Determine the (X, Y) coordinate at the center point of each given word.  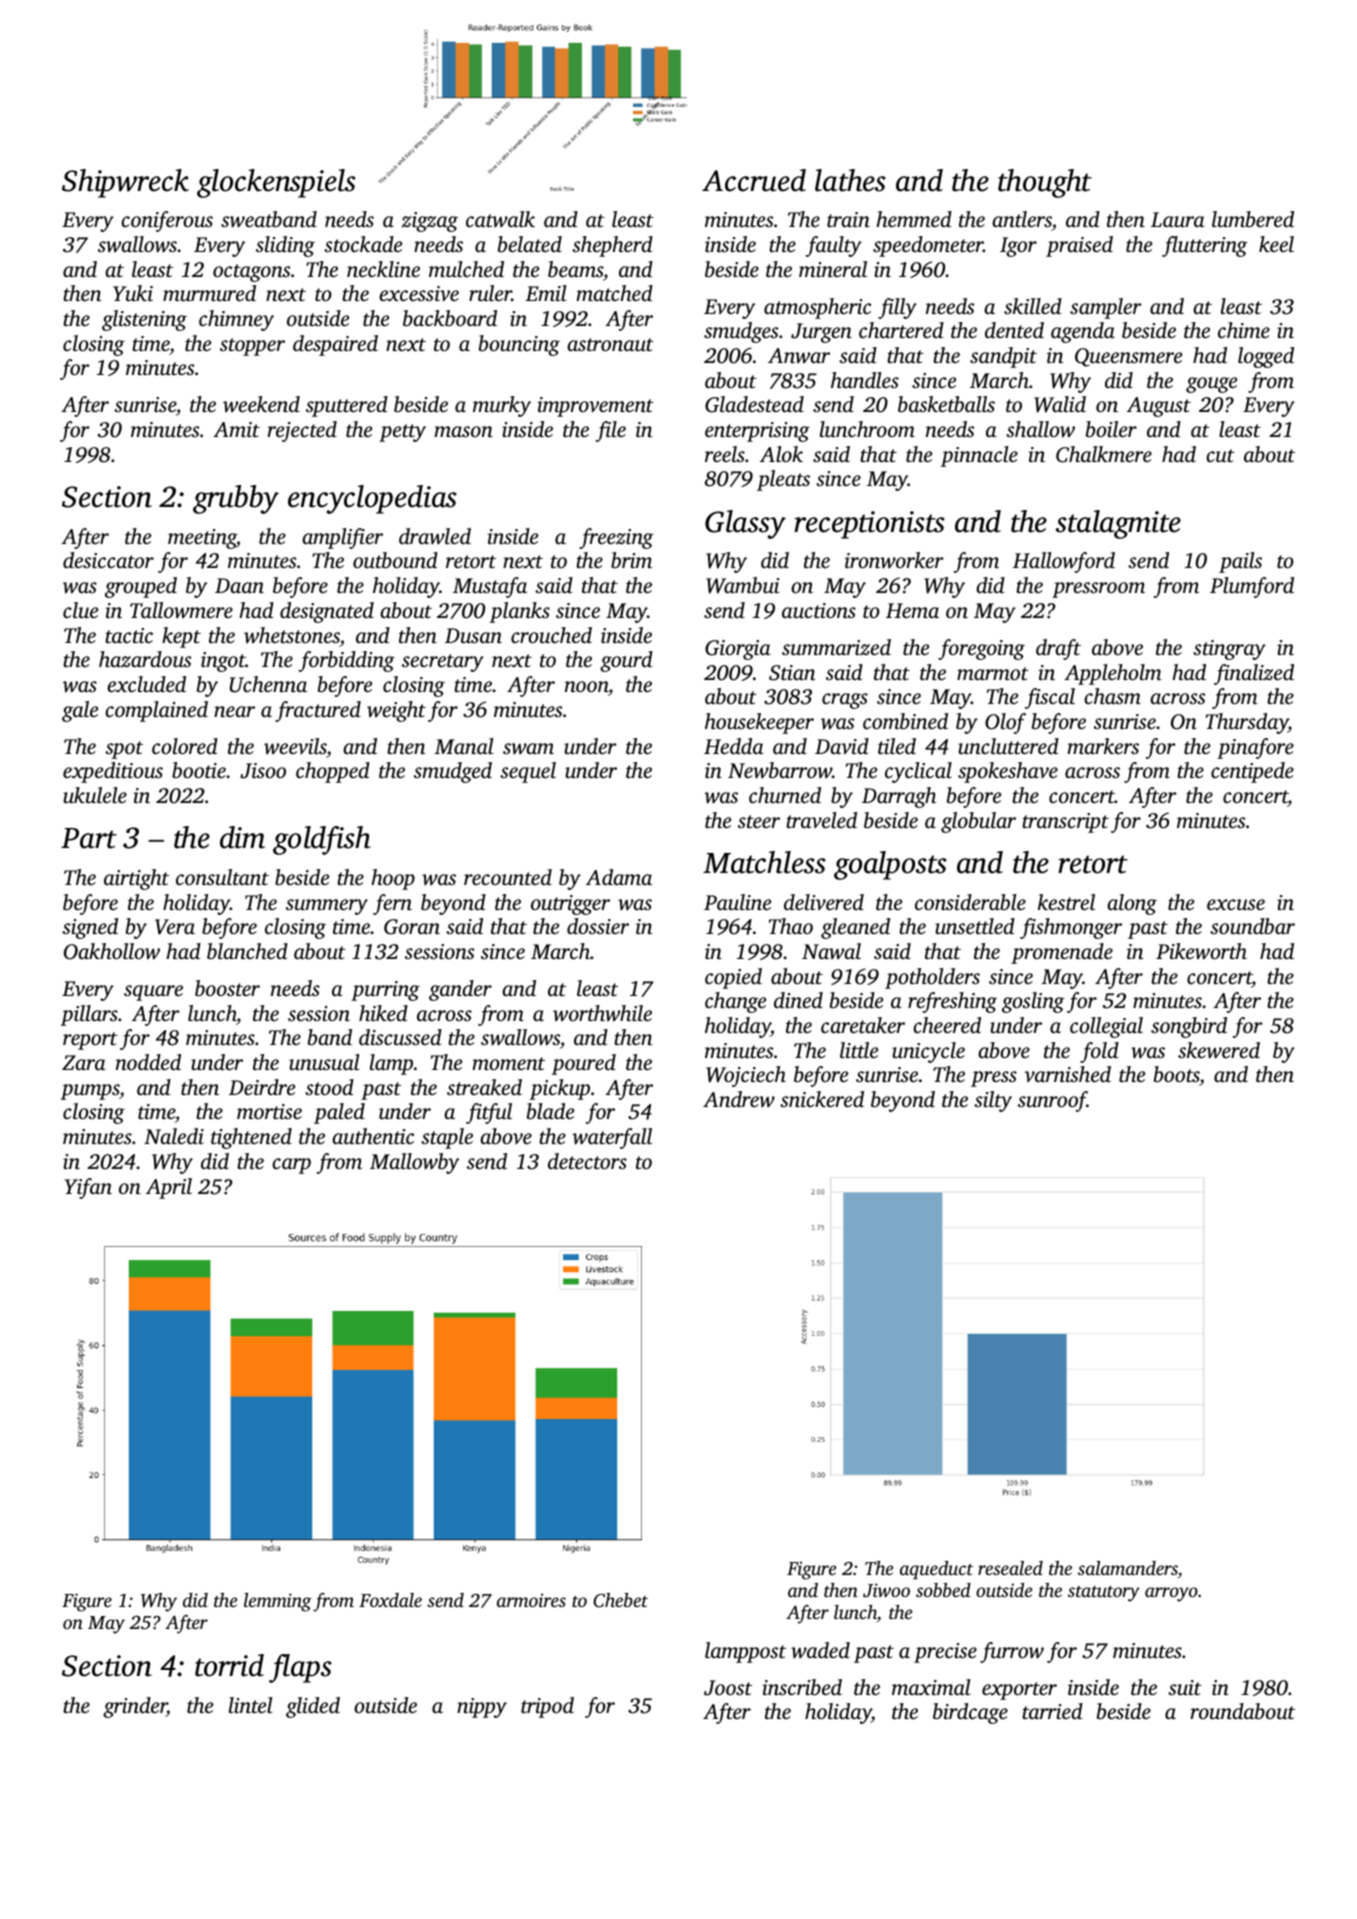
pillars (89, 1015)
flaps (300, 1668)
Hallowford (1064, 562)
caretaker (863, 1025)
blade (550, 1111)
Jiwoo (886, 1590)
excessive (419, 293)
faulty (834, 246)
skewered (1219, 1050)
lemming (278, 1602)
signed (90, 928)
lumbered (1253, 219)
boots (1176, 1074)
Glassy (745, 524)
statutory (1104, 1594)
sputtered (347, 406)
